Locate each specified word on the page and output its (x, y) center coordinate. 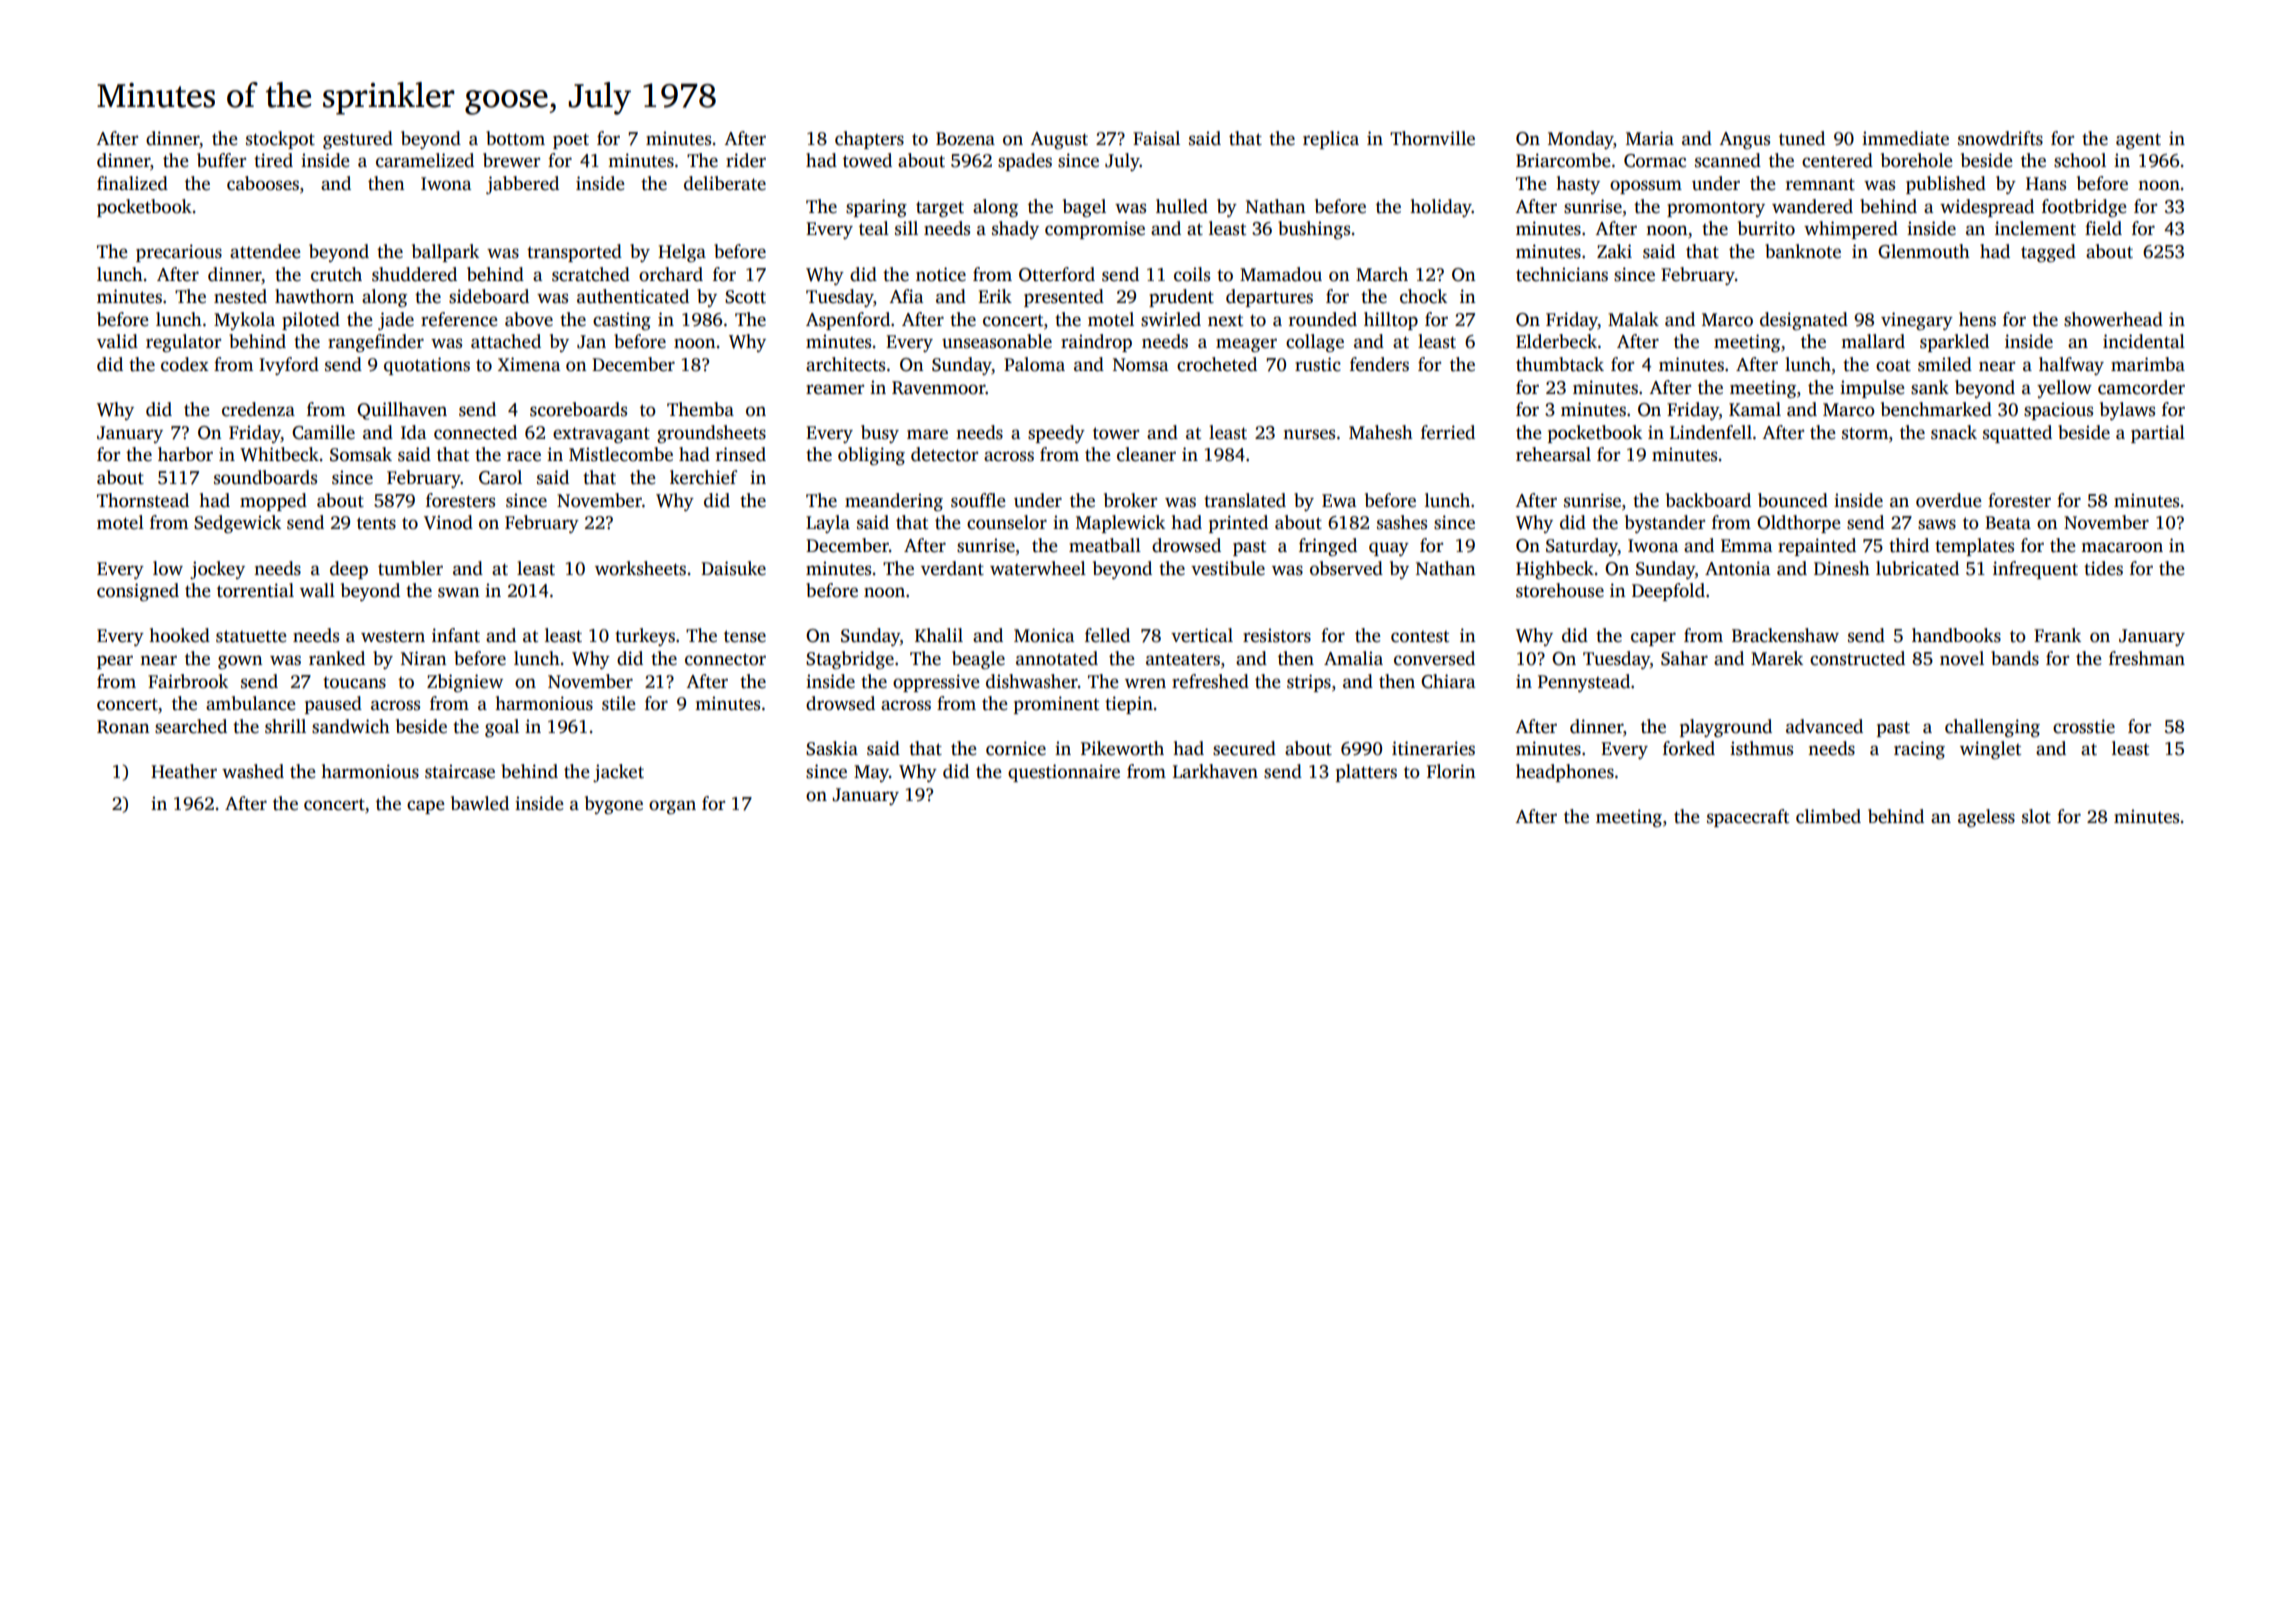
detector (944, 454)
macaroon (2122, 547)
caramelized (425, 160)
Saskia (832, 748)
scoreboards (578, 409)
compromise (1095, 230)
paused (333, 705)
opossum (1646, 187)
